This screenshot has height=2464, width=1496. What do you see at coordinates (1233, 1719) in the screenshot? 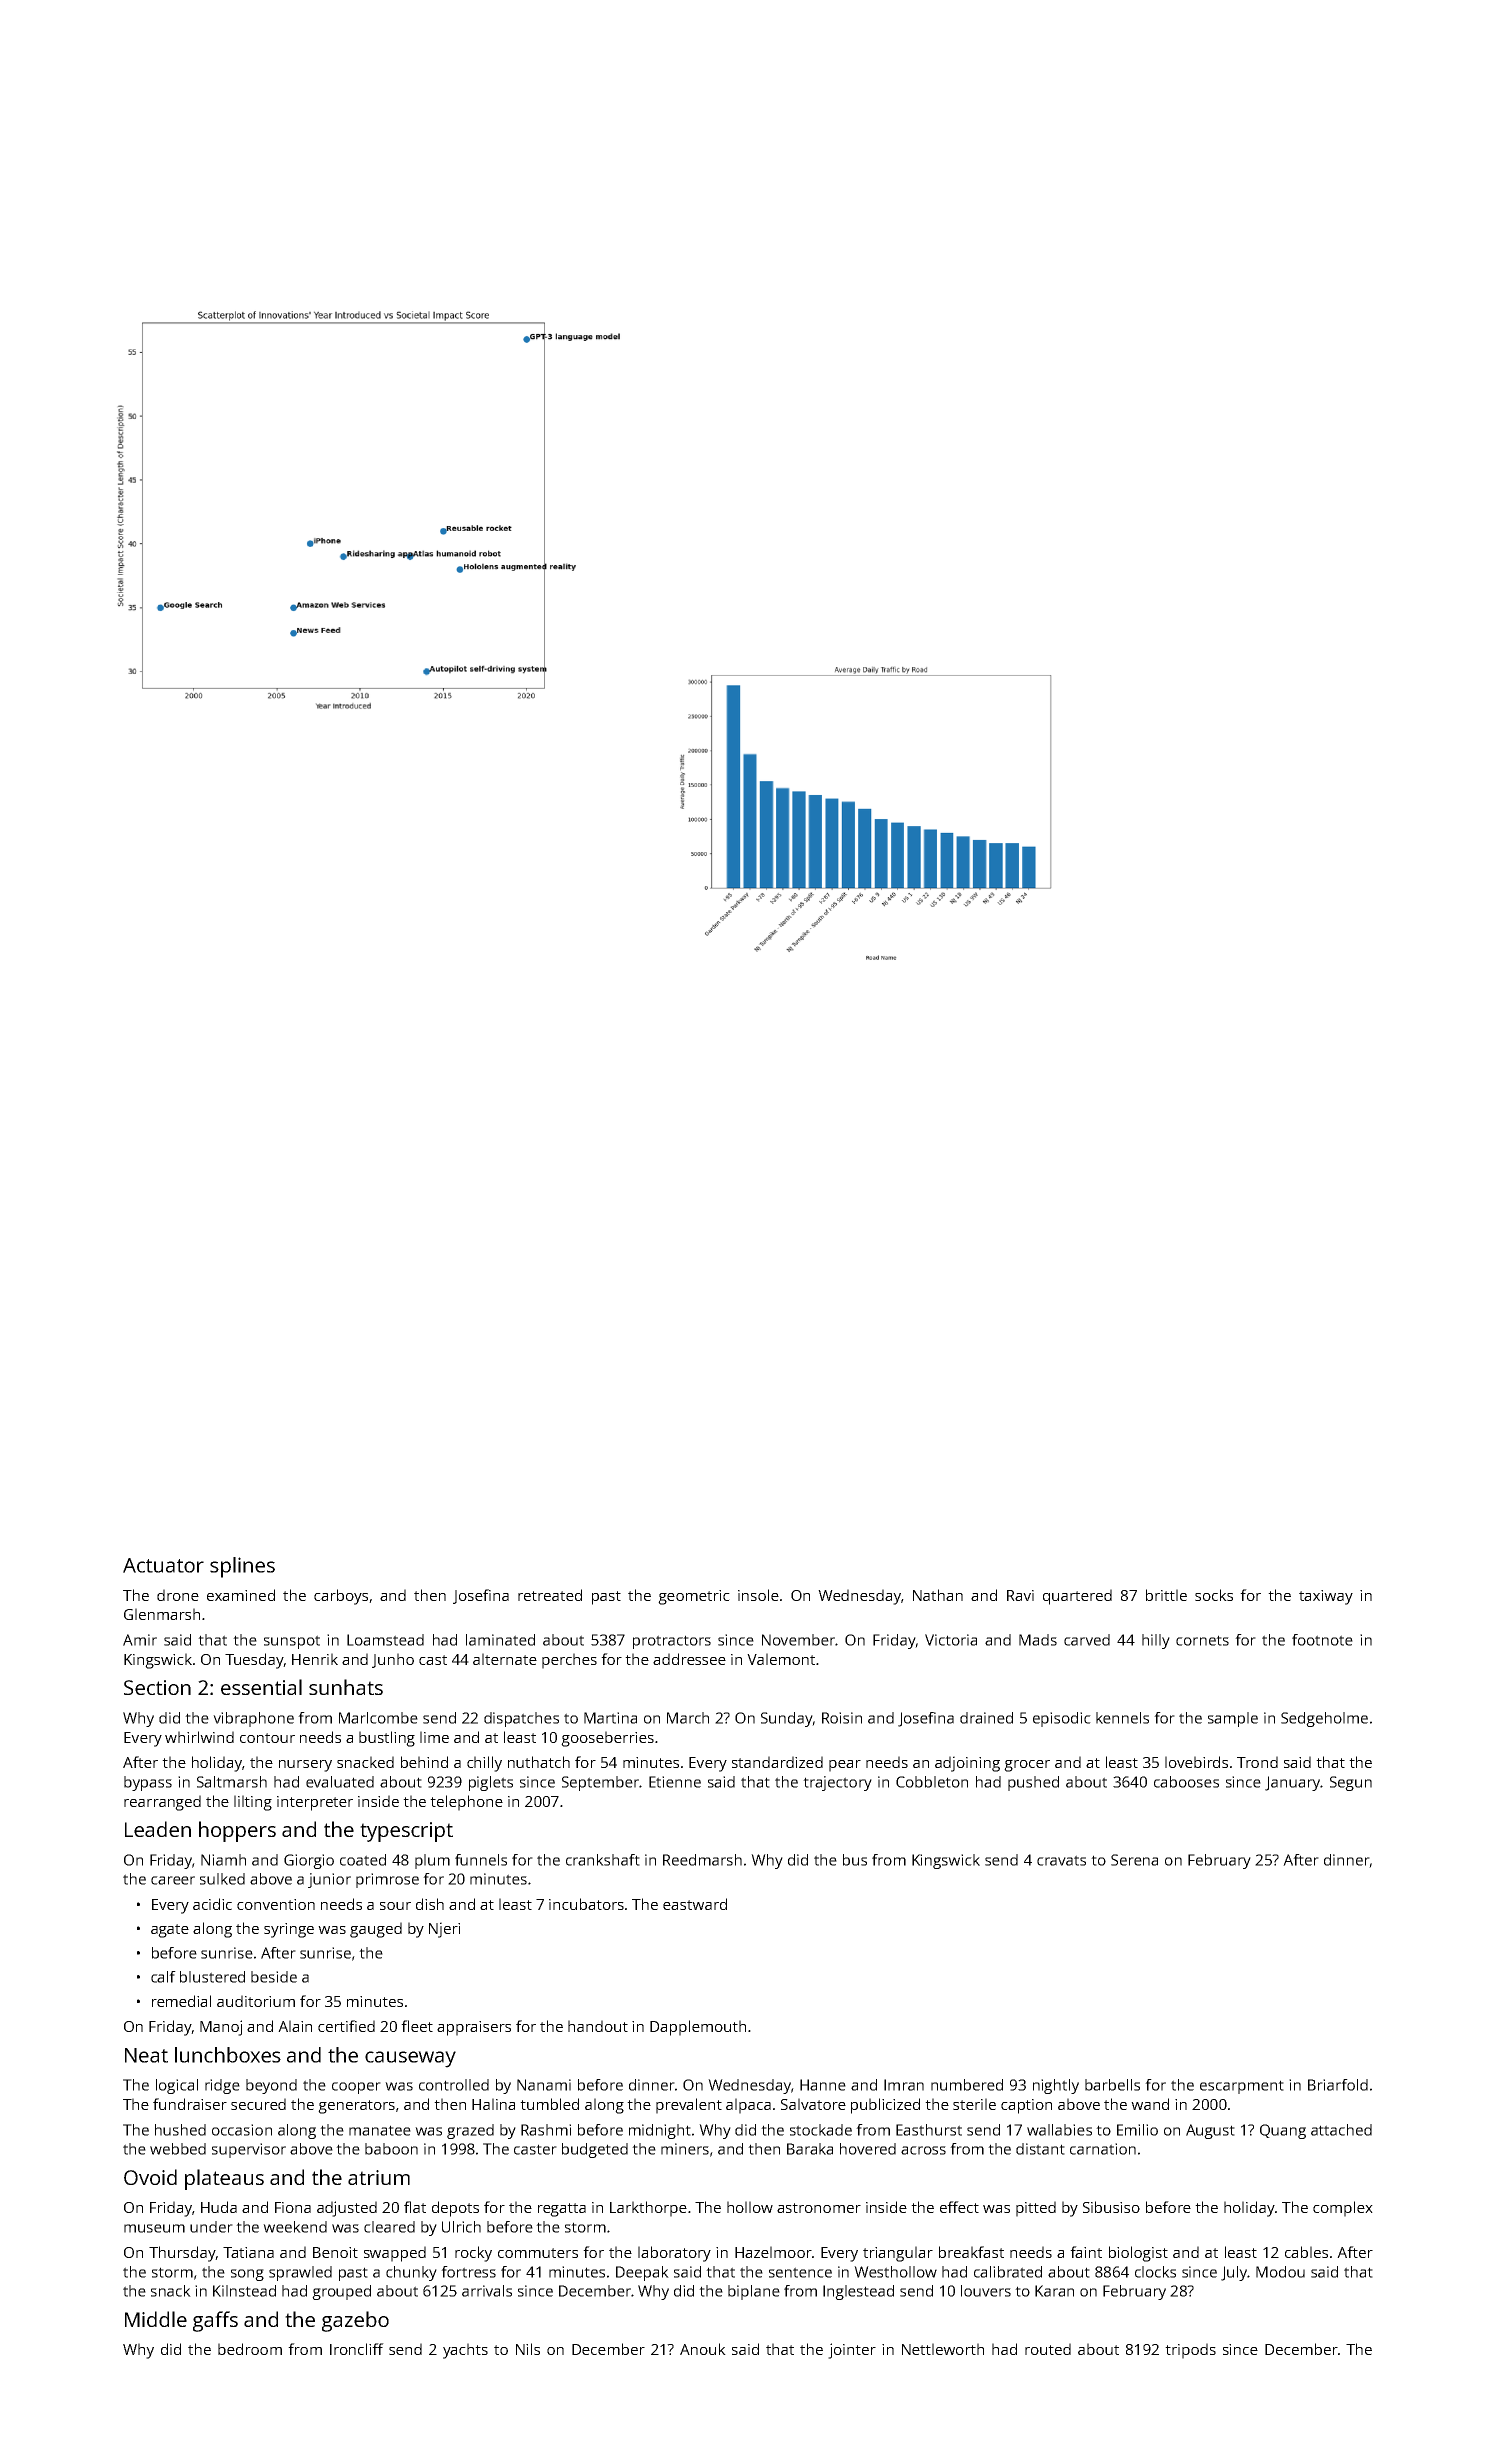
I see `sample` at bounding box center [1233, 1719].
